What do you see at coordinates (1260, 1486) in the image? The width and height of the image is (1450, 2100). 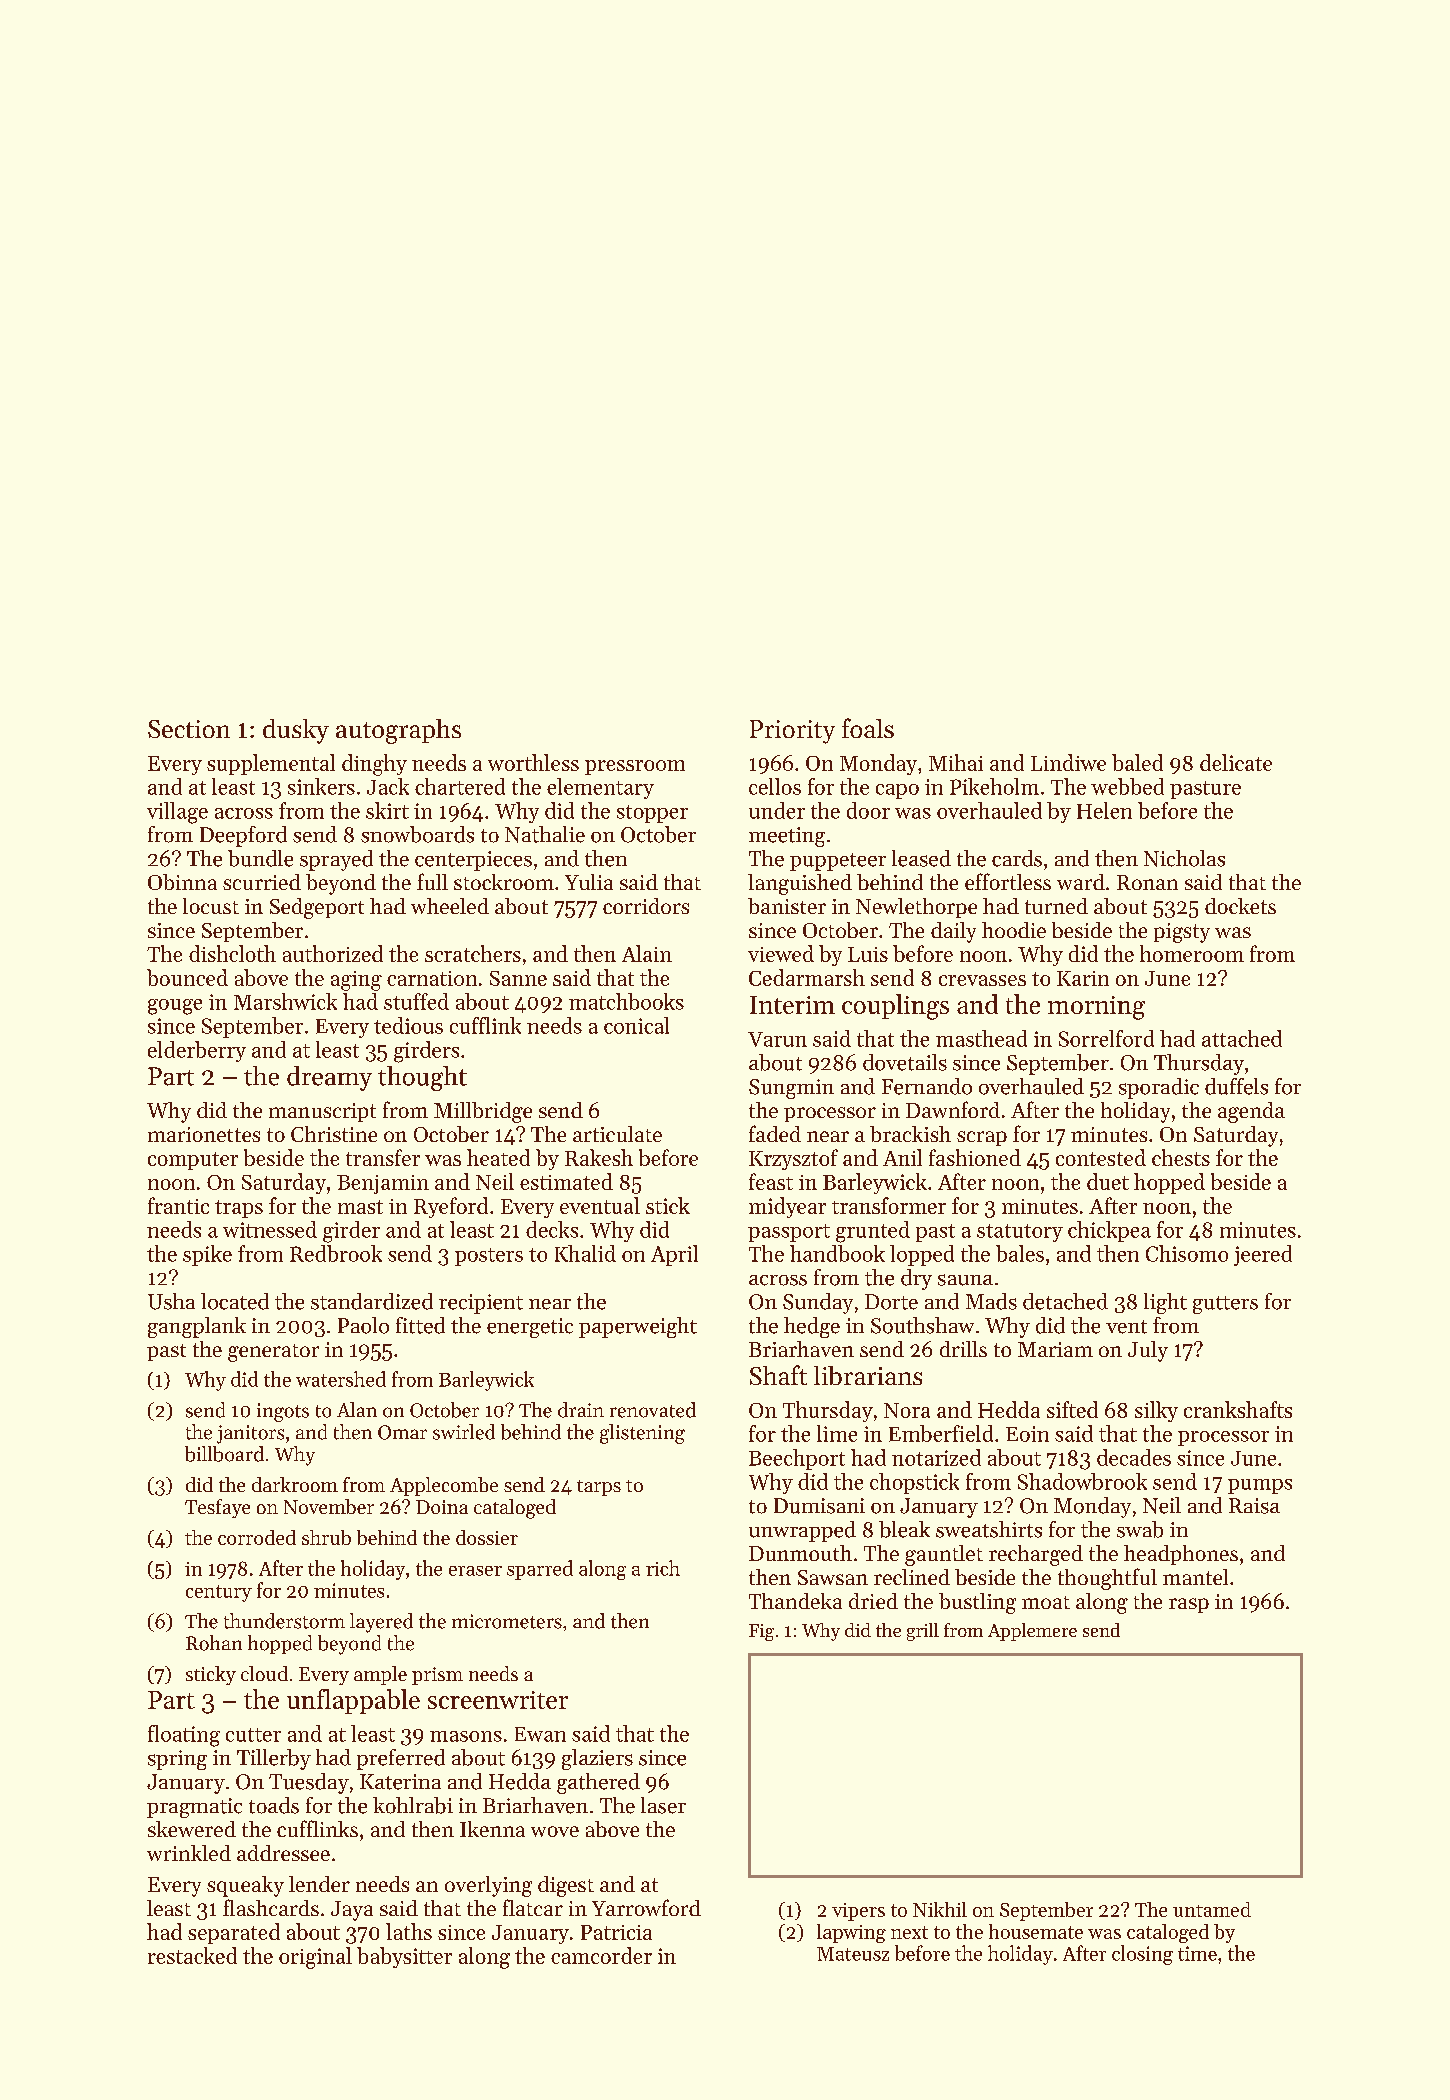 I see `pumps` at bounding box center [1260, 1486].
